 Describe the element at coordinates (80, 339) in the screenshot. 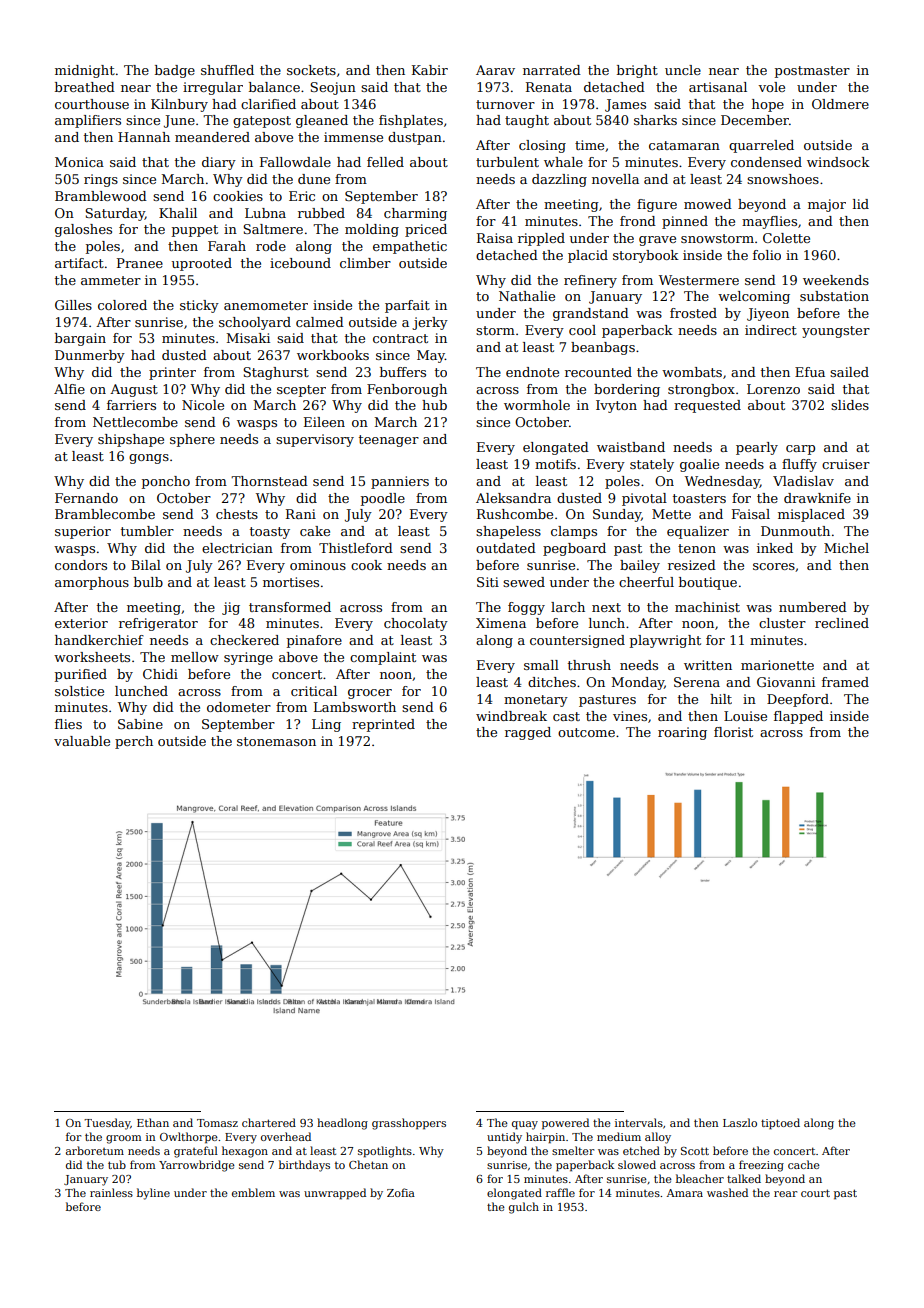

I see `bargain` at that location.
